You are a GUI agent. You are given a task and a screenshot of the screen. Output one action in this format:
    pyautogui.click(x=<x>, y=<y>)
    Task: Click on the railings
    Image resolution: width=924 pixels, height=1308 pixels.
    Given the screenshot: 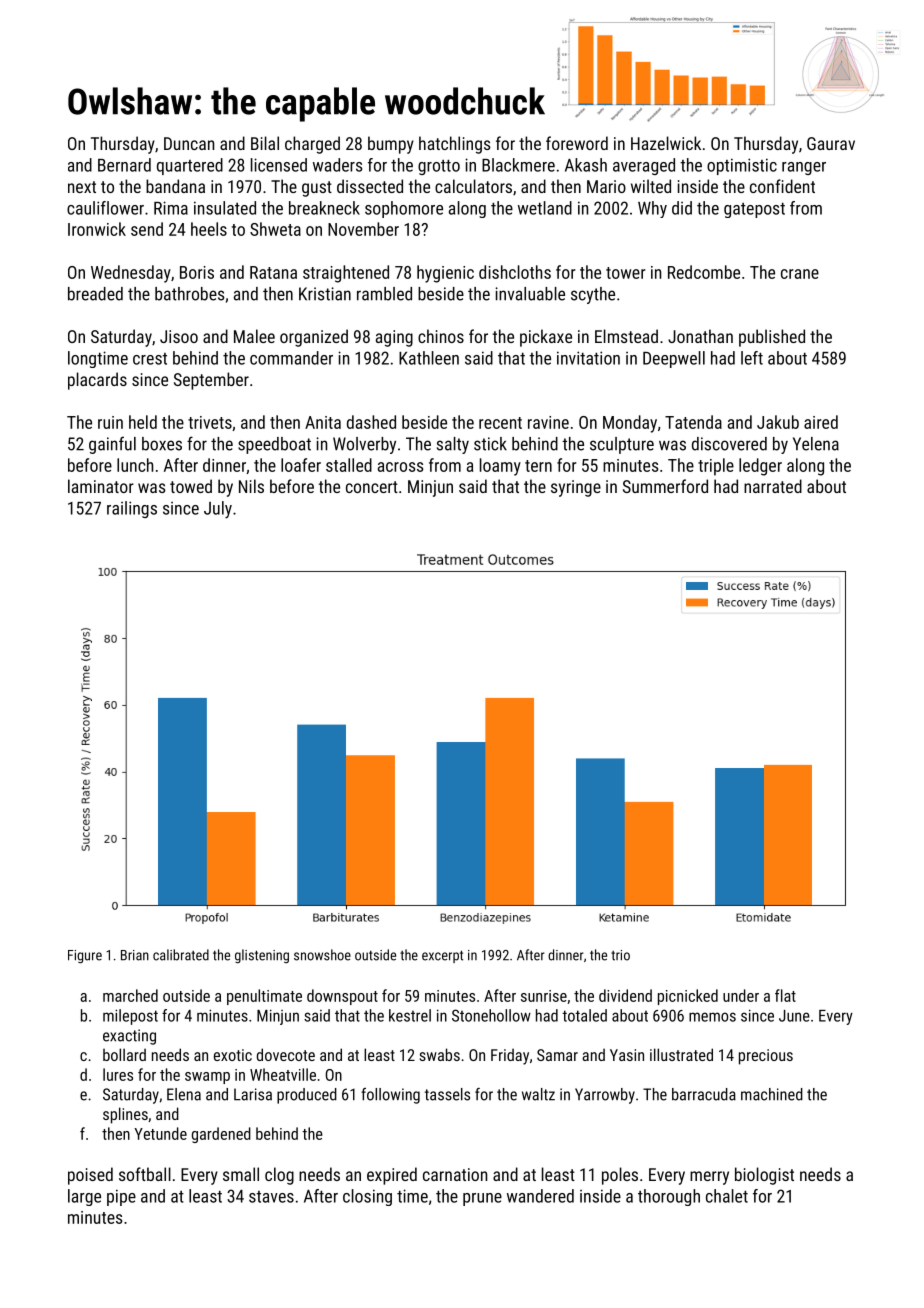 What is the action you would take?
    pyautogui.click(x=132, y=509)
